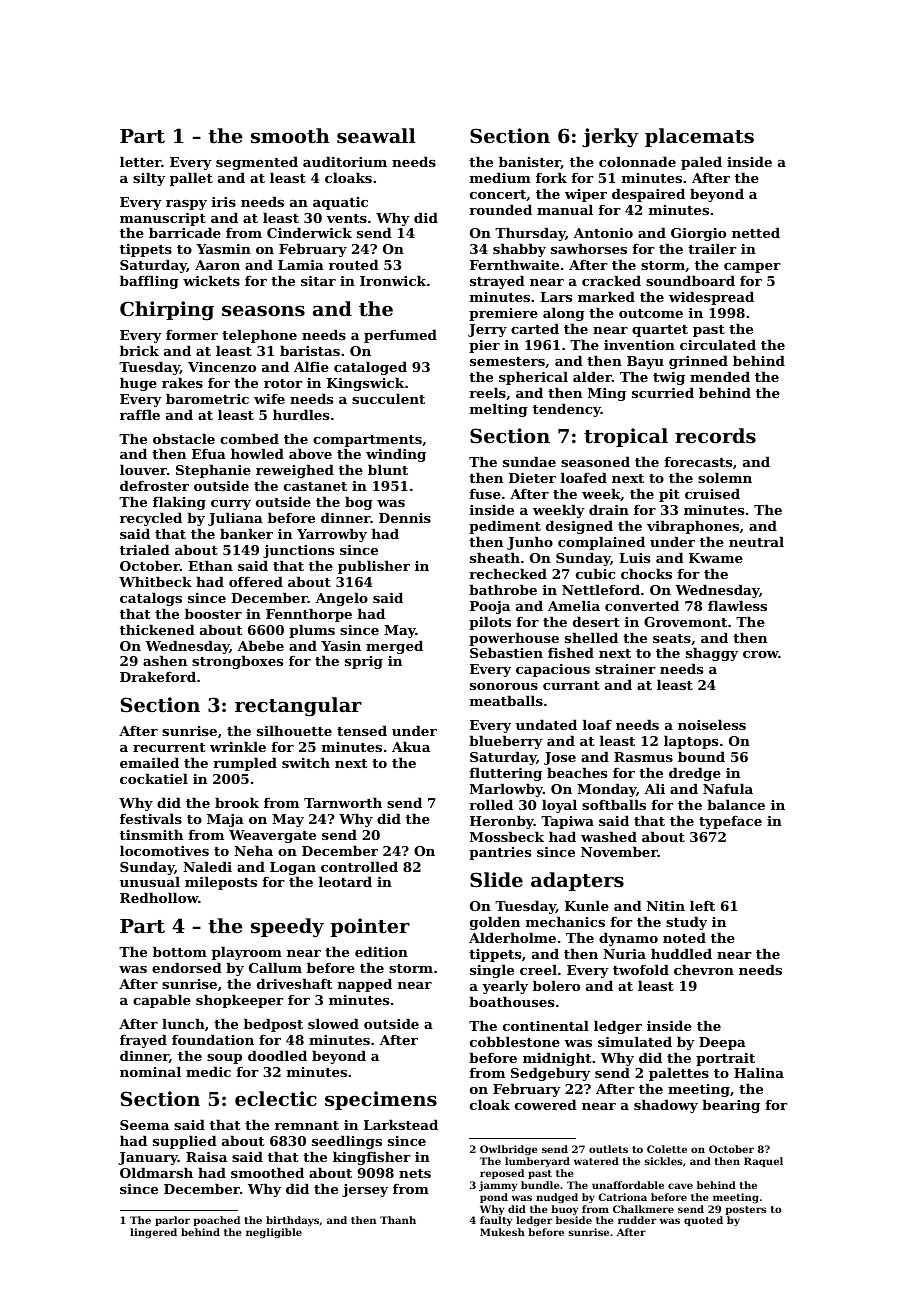  Describe the element at coordinates (162, 1001) in the screenshot. I see `capable` at that location.
